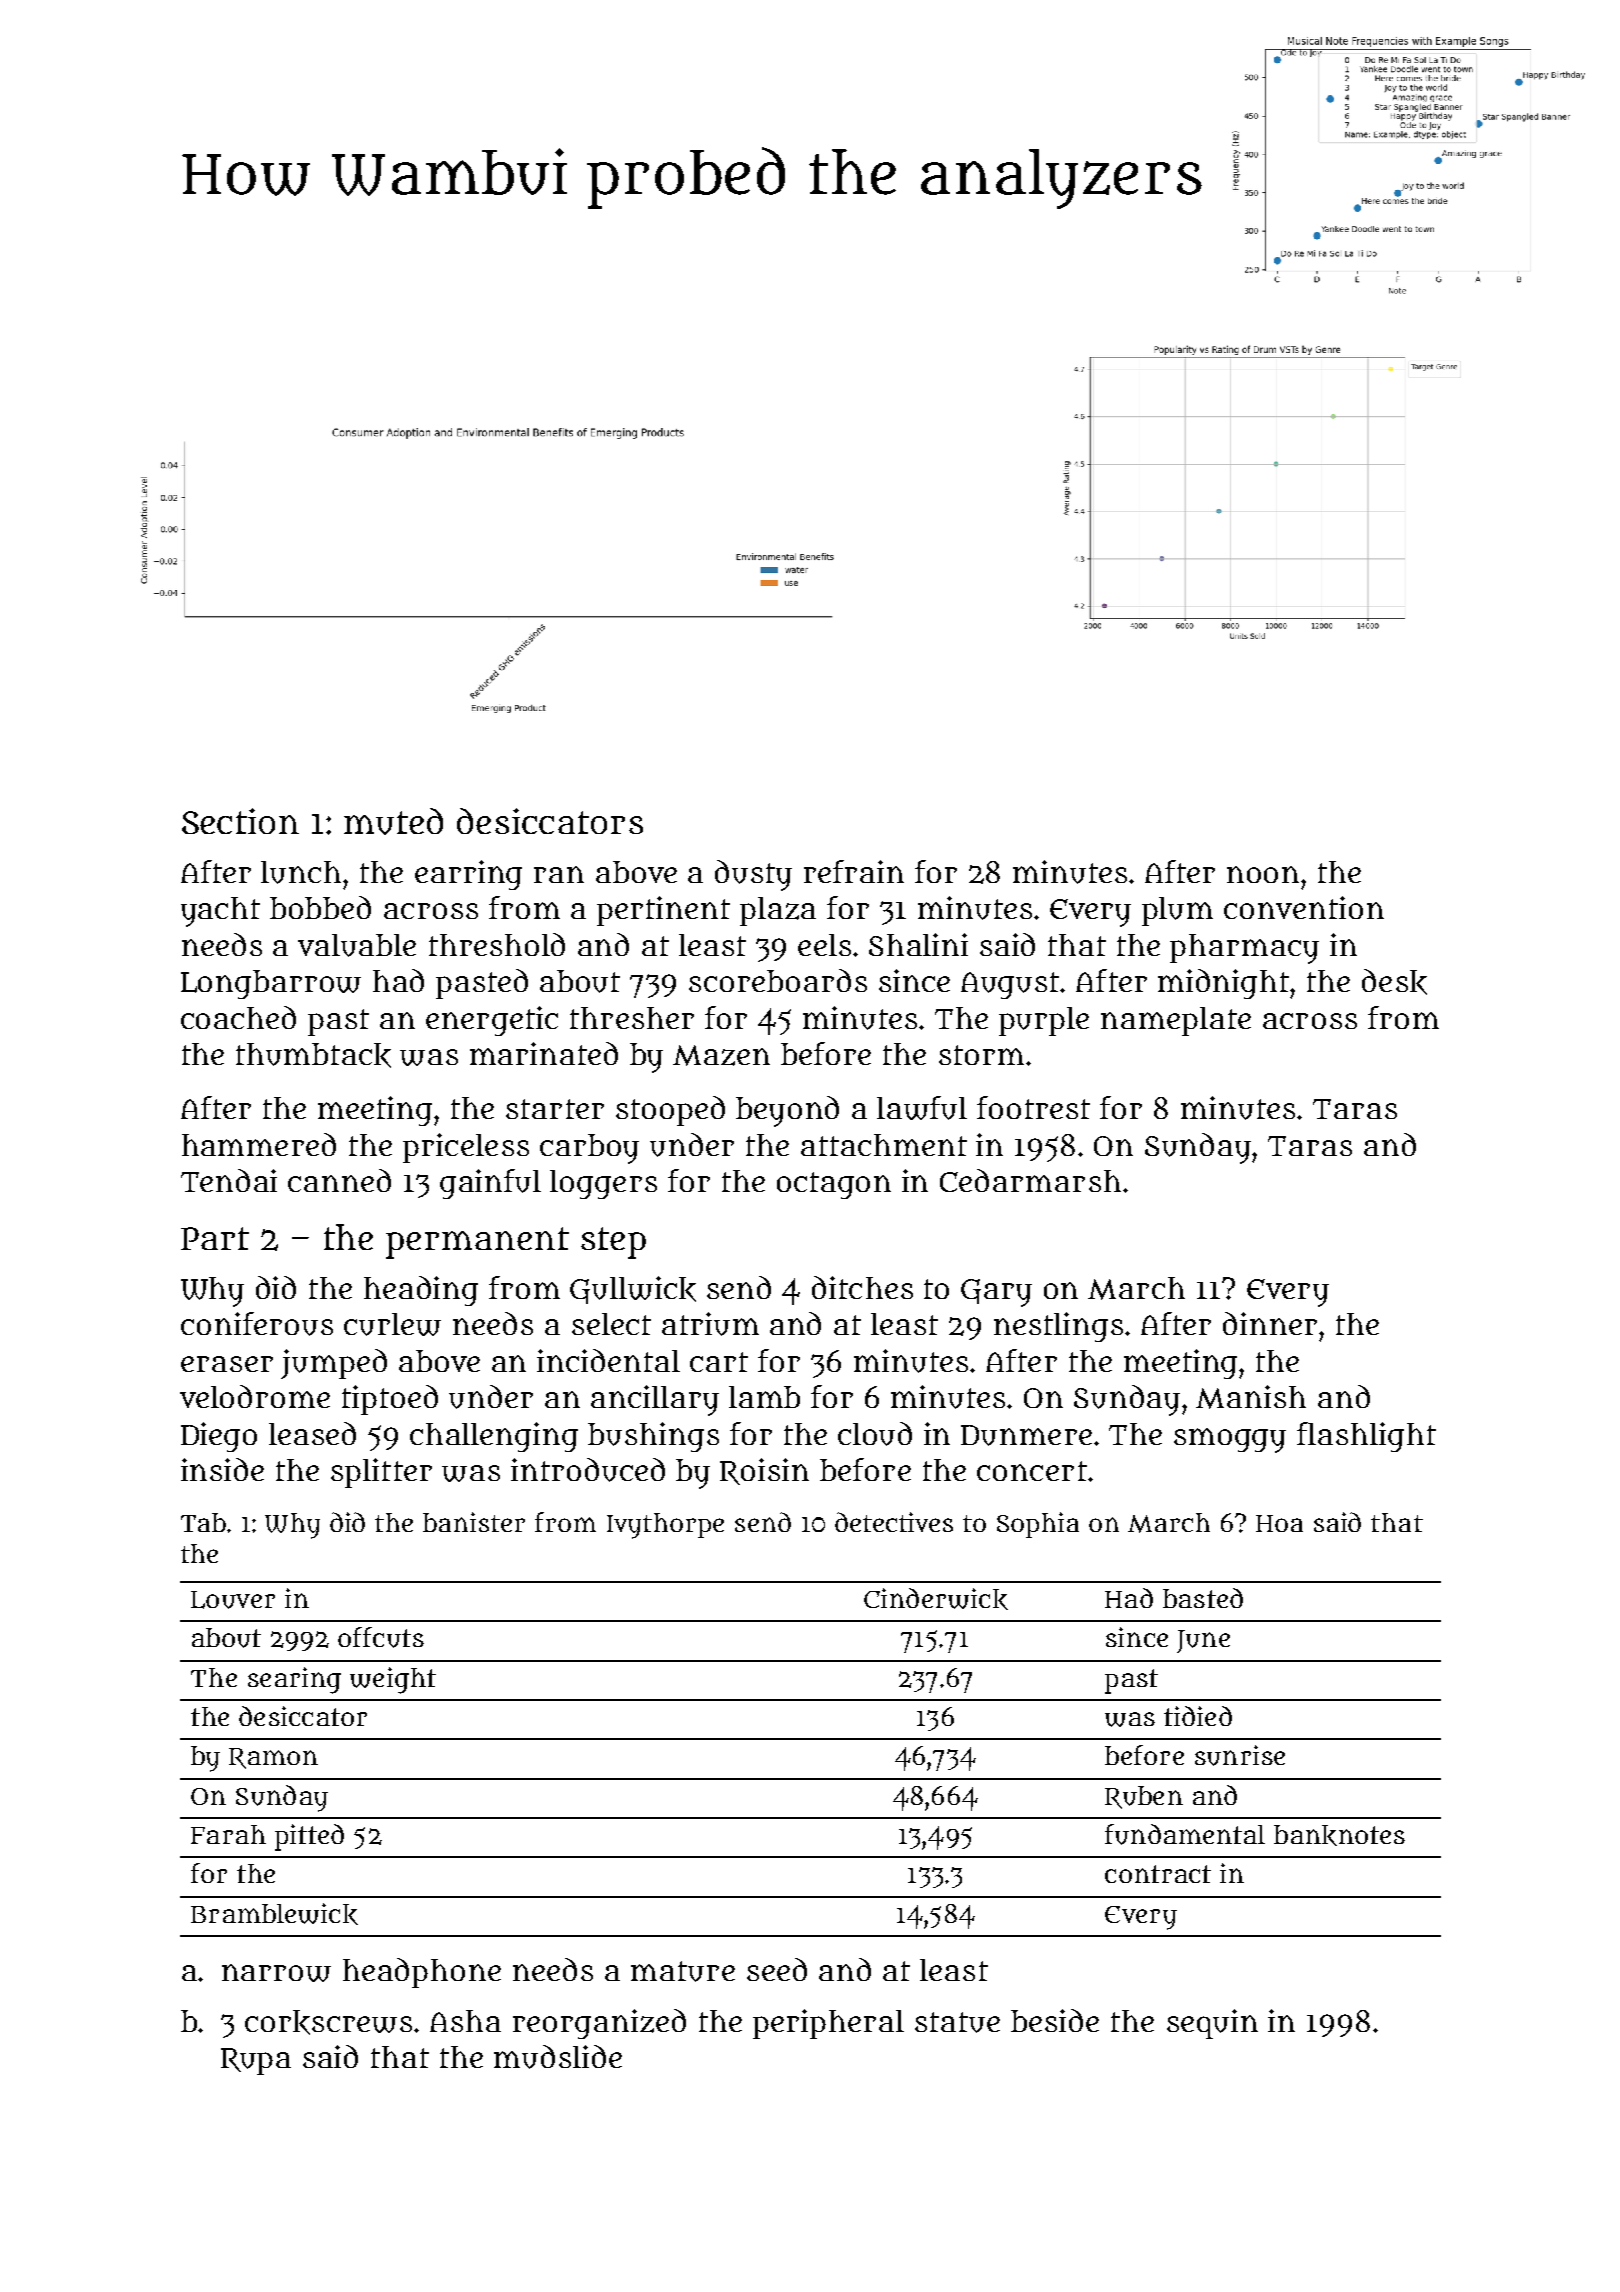 The image size is (1620, 2292). What do you see at coordinates (256, 2061) in the screenshot?
I see `Rupa` at bounding box center [256, 2061].
